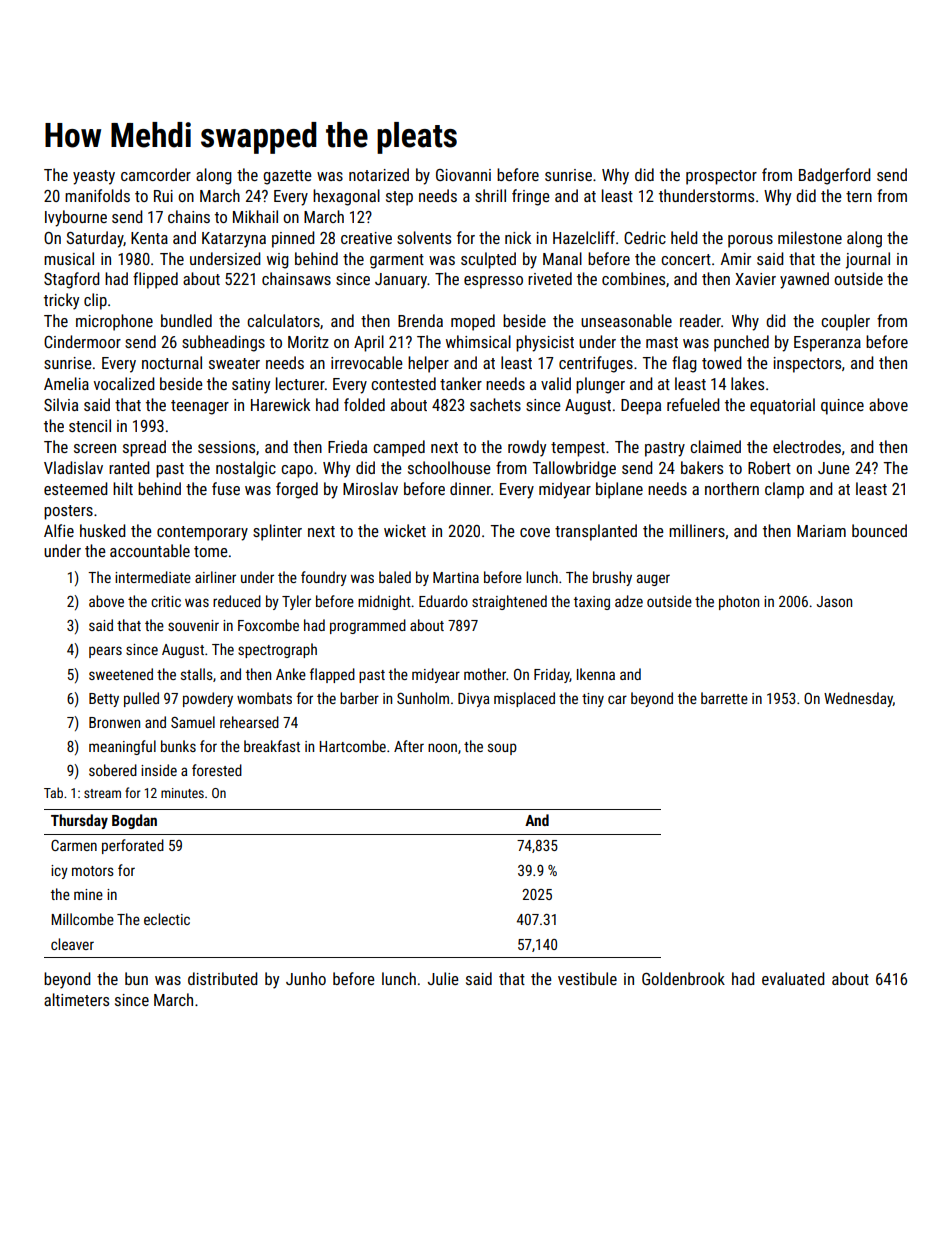 The width and height of the screenshot is (952, 1233). What do you see at coordinates (834, 601) in the screenshot?
I see `Jason` at bounding box center [834, 601].
